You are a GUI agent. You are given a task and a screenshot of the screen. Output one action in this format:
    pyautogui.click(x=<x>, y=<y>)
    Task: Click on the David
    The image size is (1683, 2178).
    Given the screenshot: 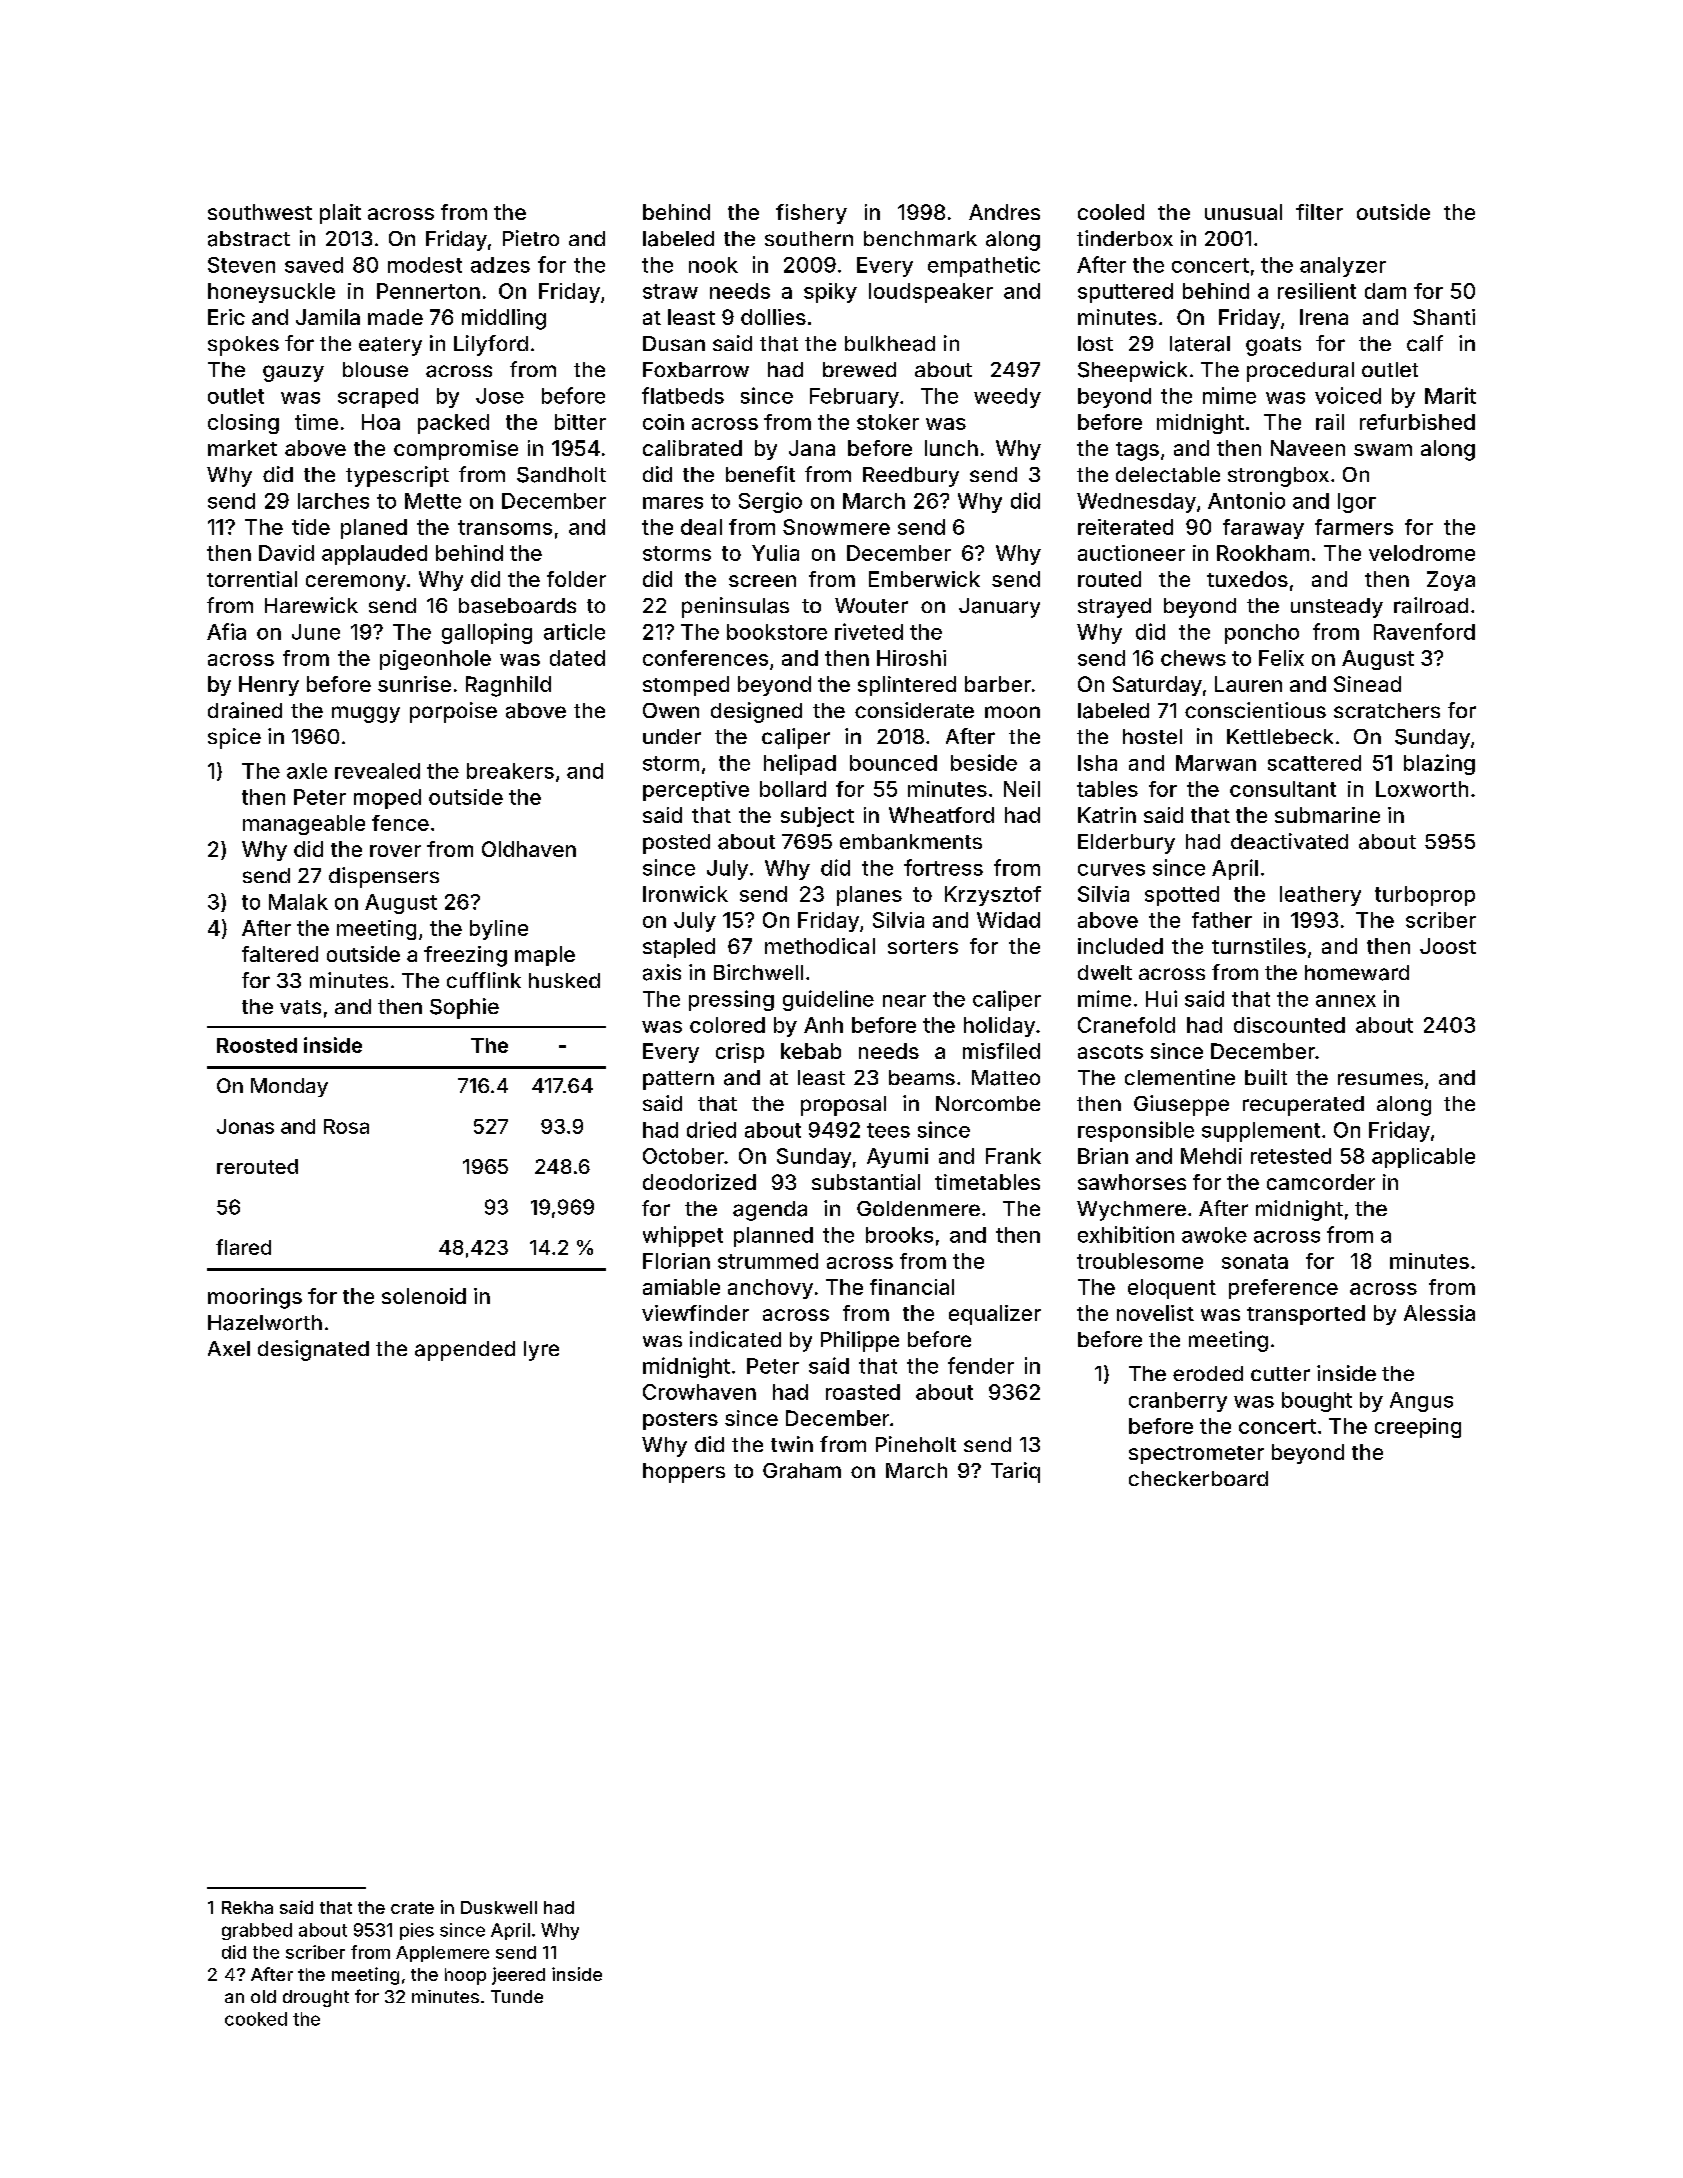 What is the action you would take?
    pyautogui.click(x=286, y=553)
